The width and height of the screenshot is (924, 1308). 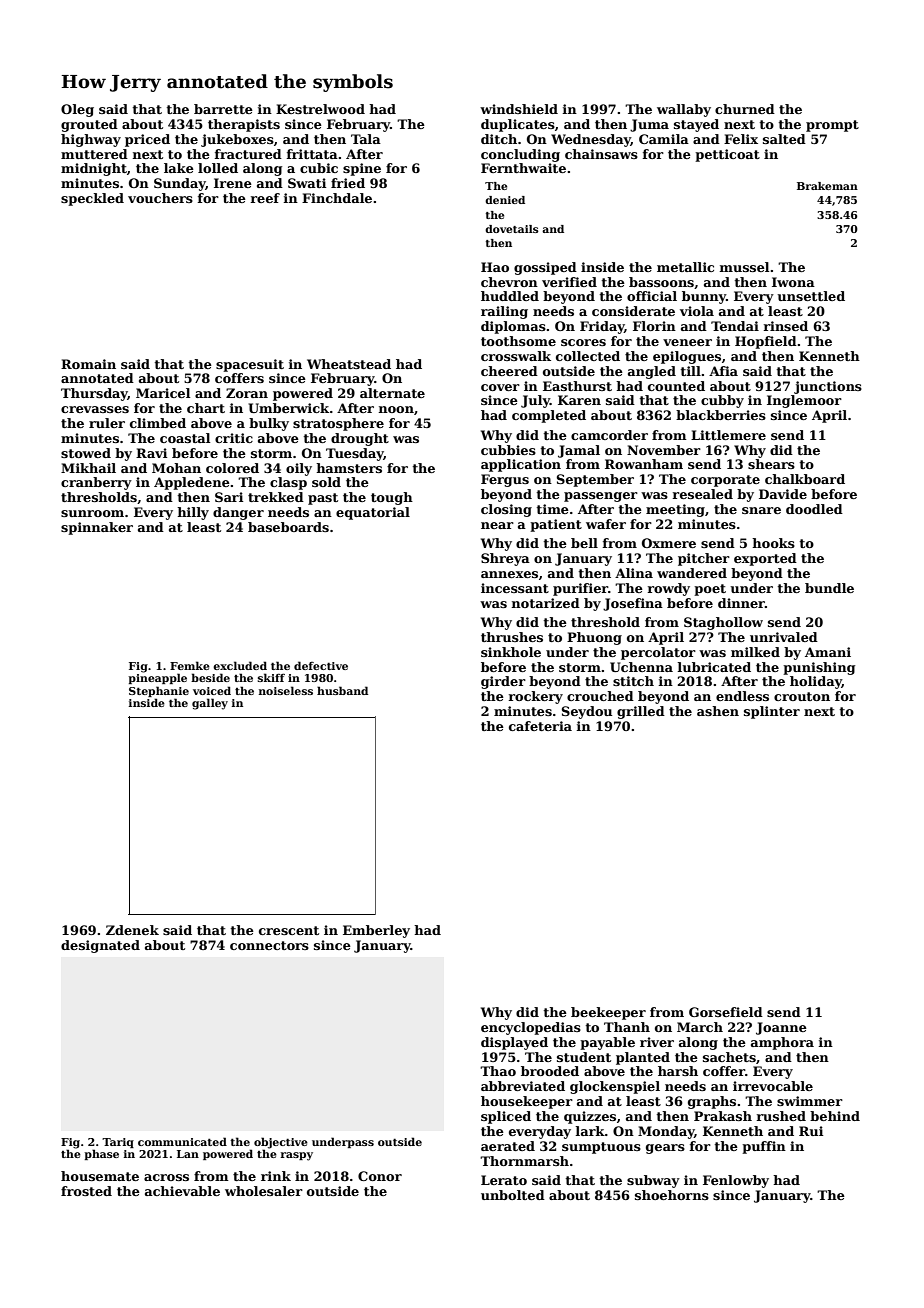 What do you see at coordinates (685, 267) in the screenshot?
I see `metallic` at bounding box center [685, 267].
